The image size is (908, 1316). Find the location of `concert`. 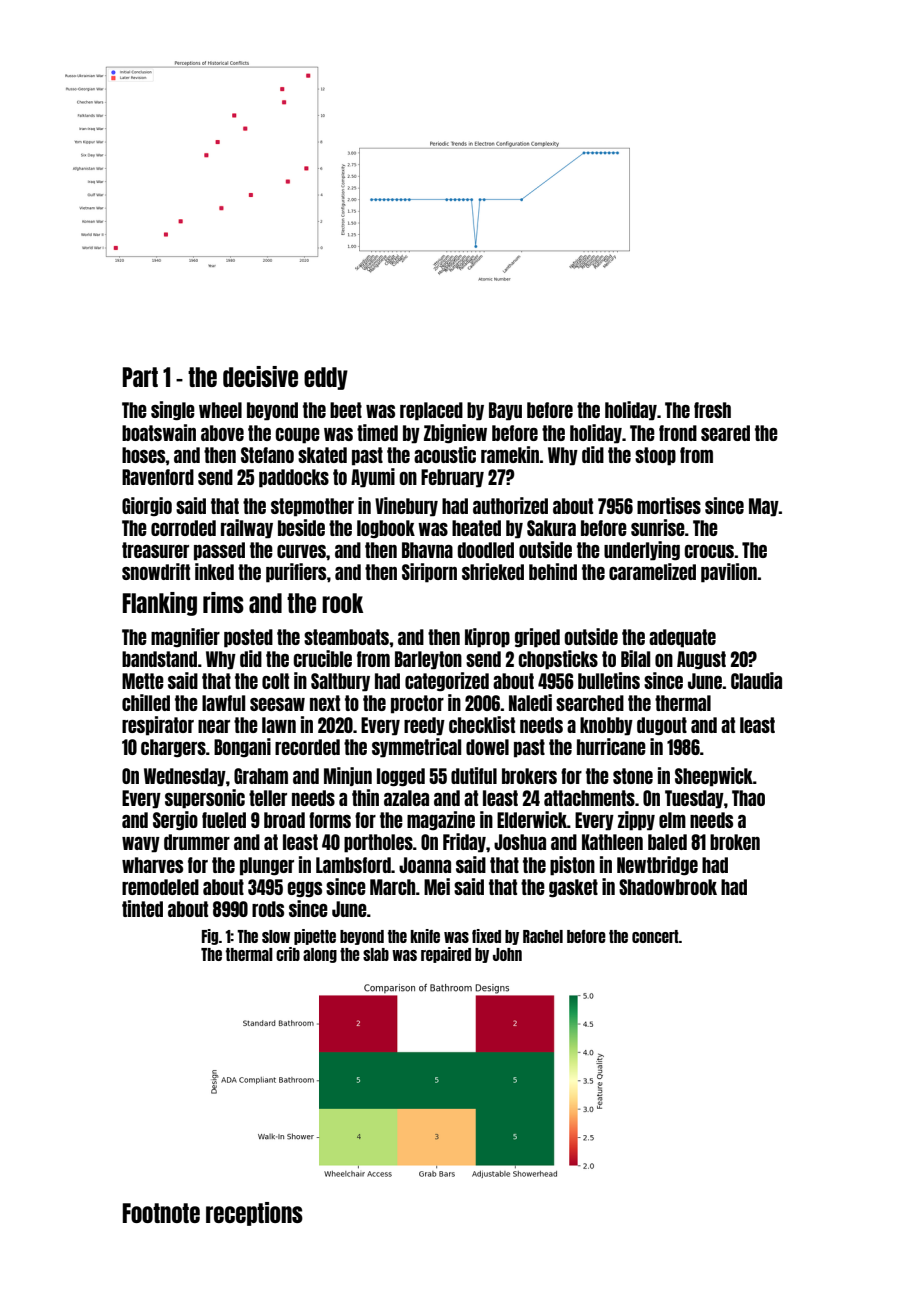

concert is located at coordinates (655, 936).
